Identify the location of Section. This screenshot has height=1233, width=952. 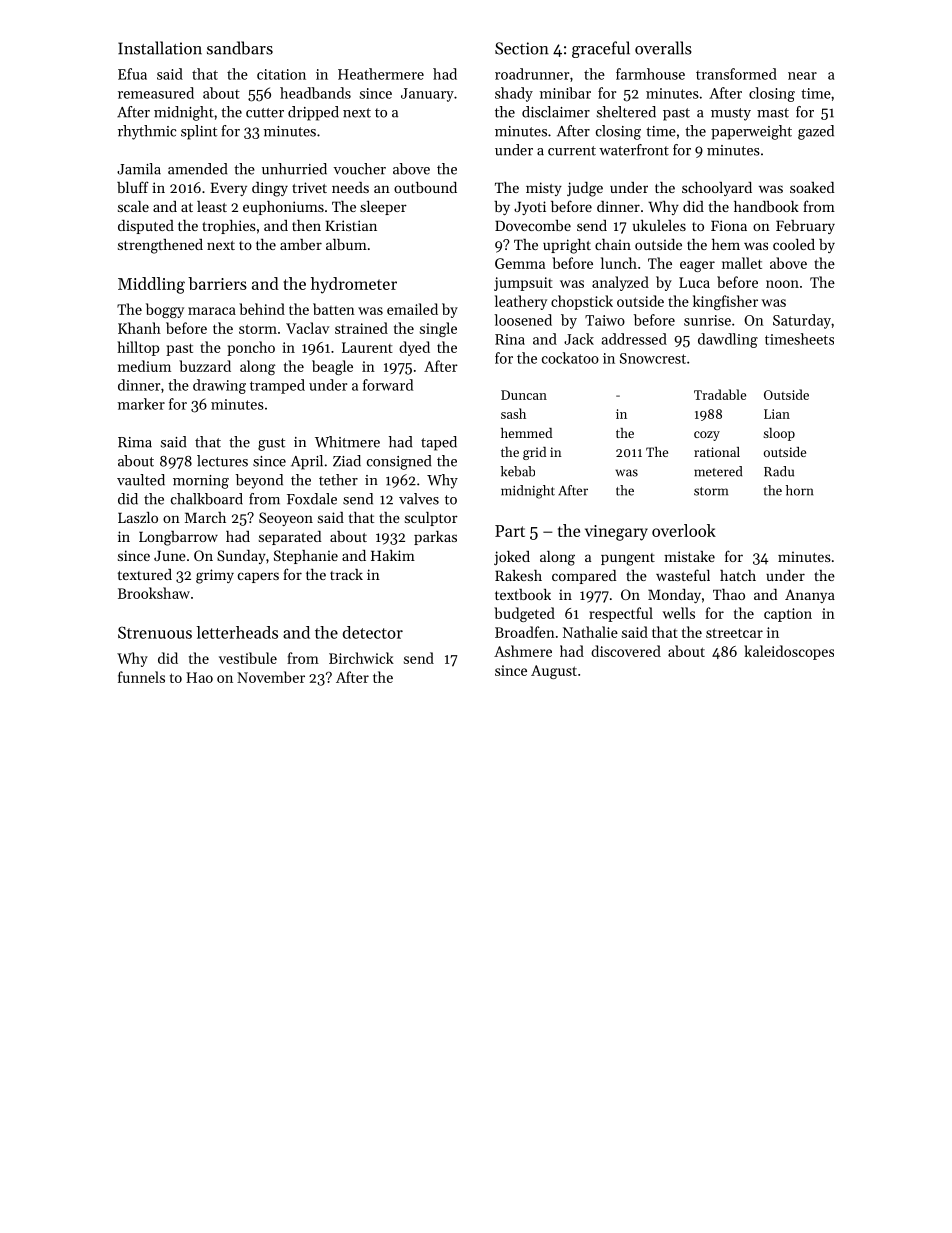
(522, 48).
